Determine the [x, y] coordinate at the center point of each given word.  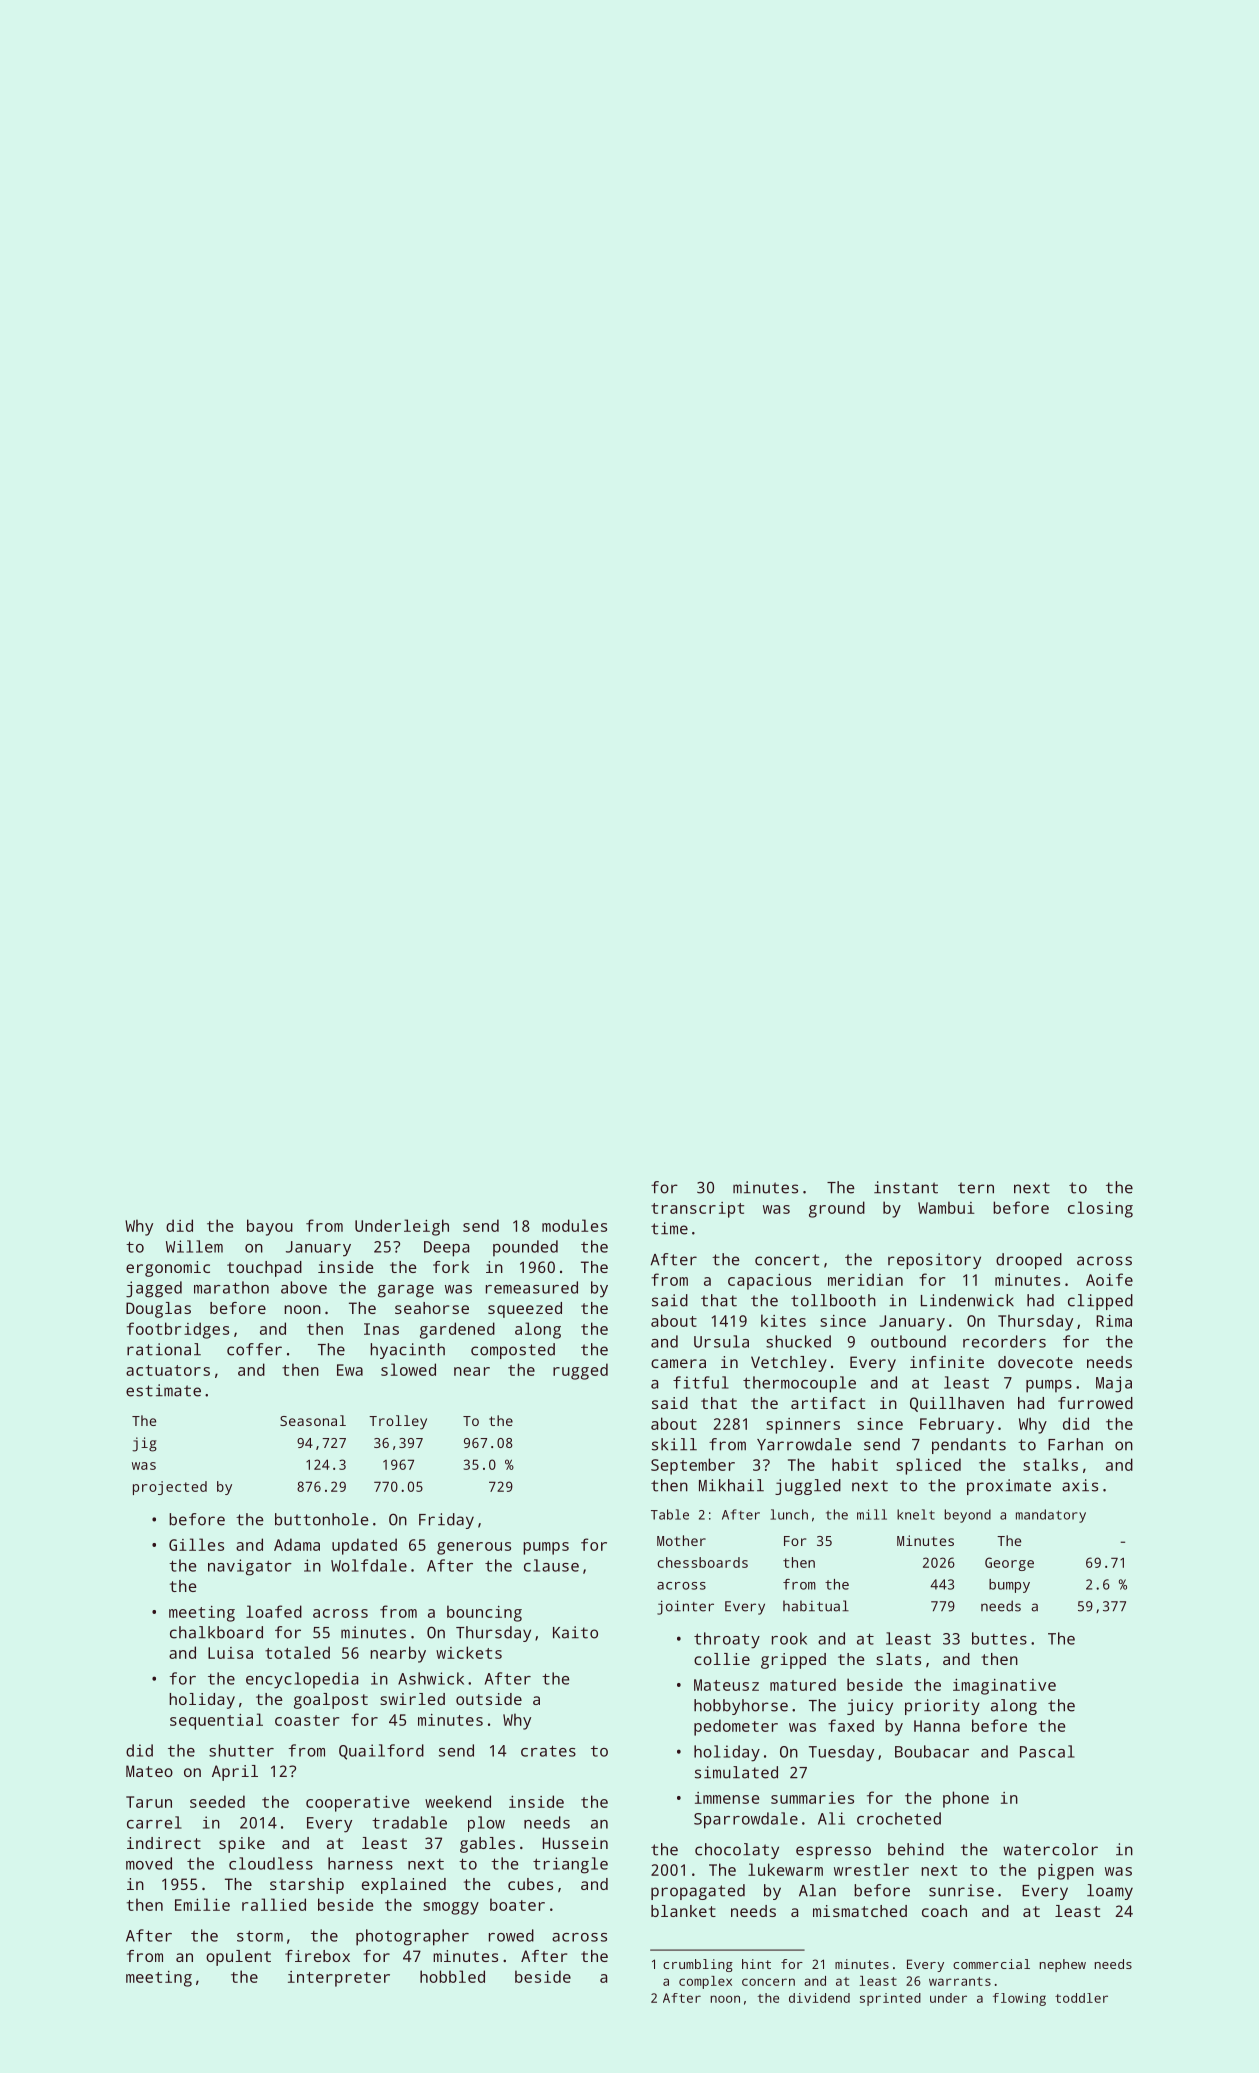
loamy [1110, 1892]
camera [678, 1363]
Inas [381, 1329]
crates [548, 1751]
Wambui [946, 1207]
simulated [736, 1772]
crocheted [899, 1818]
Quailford [381, 1752]
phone [966, 1799]
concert [787, 1260]
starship [307, 1886]
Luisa [230, 1653]
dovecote [1035, 1362]
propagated [698, 1892]
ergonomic [168, 1269]
